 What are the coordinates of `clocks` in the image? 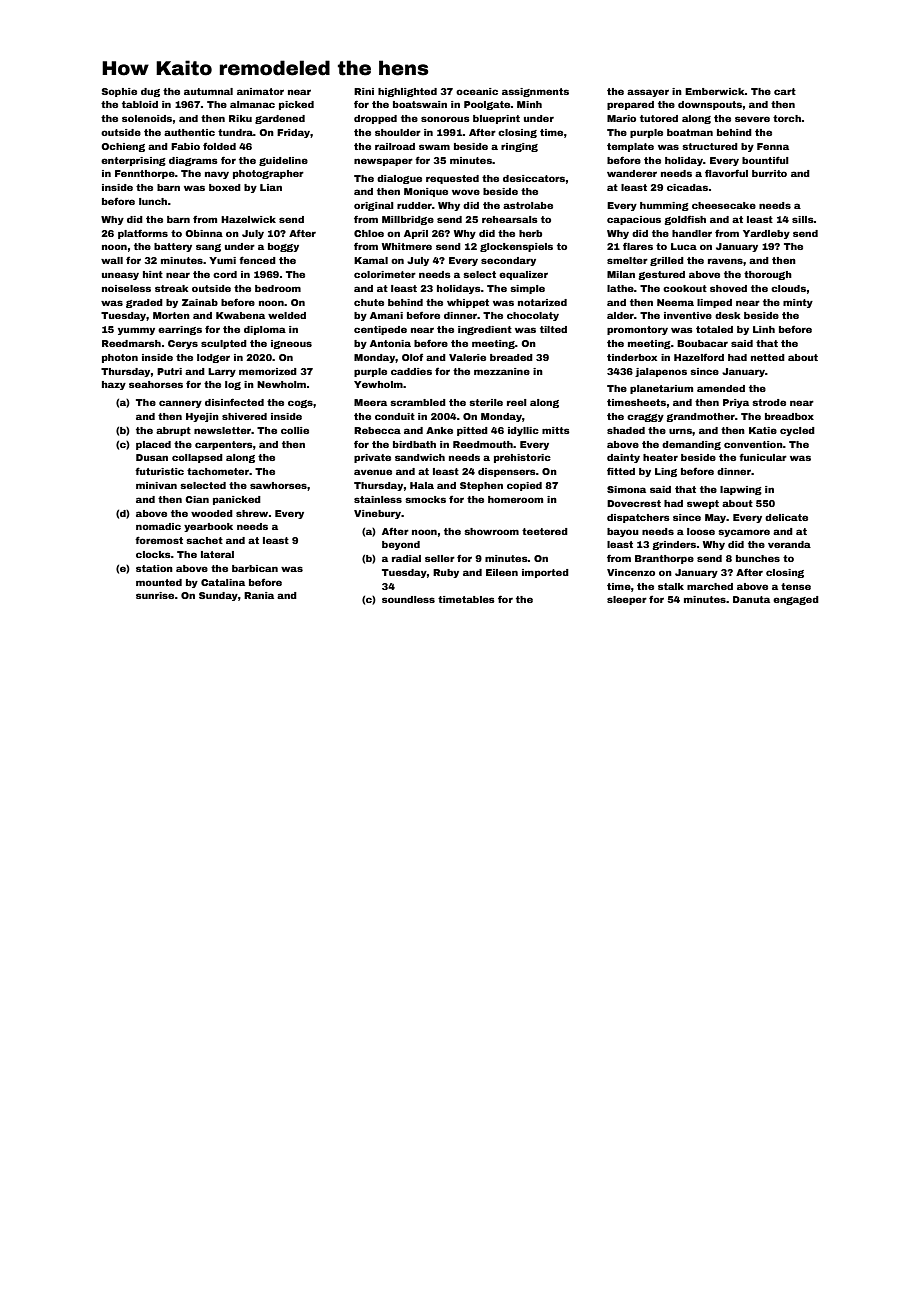 It's located at (153, 554).
